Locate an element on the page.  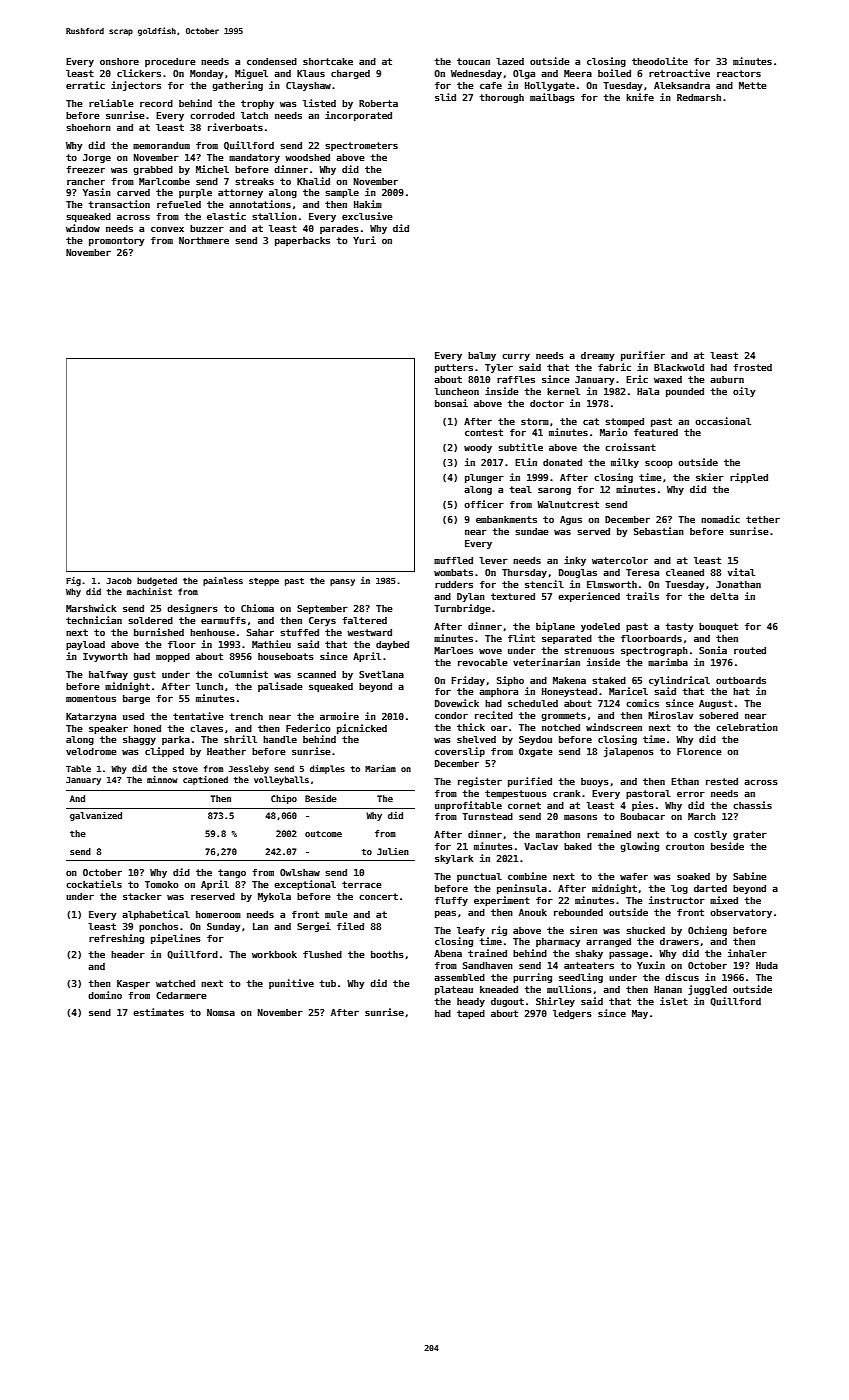
Boubacar is located at coordinates (643, 816).
